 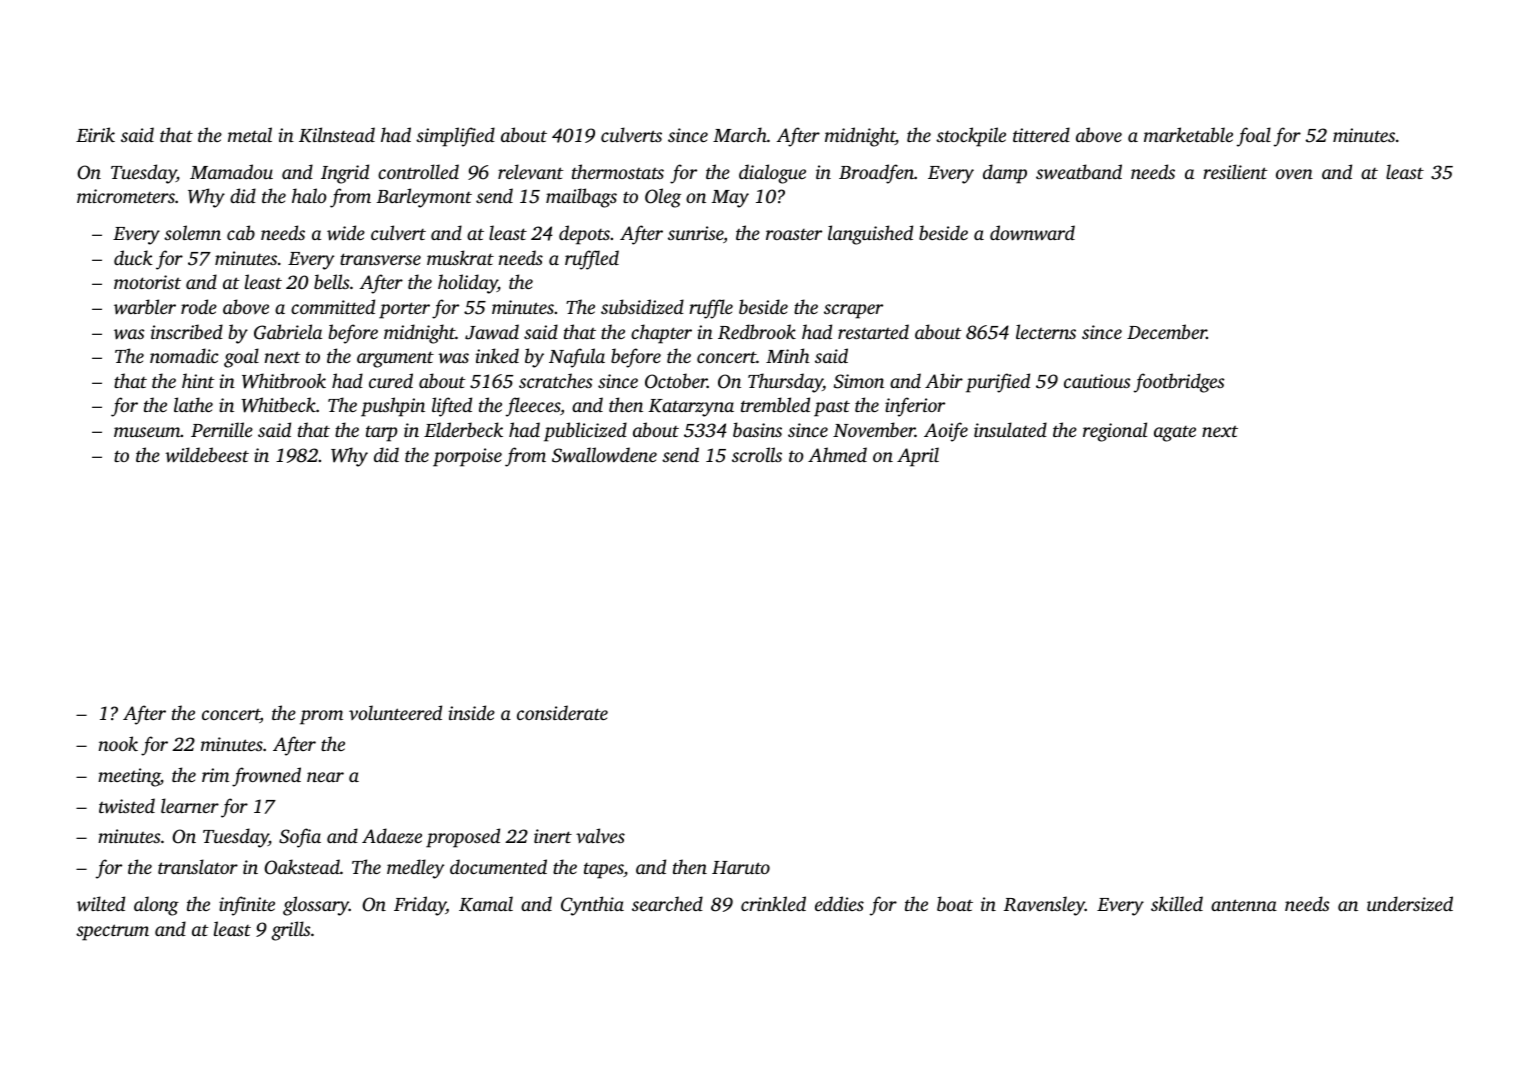 I want to click on antenna, so click(x=1244, y=905).
